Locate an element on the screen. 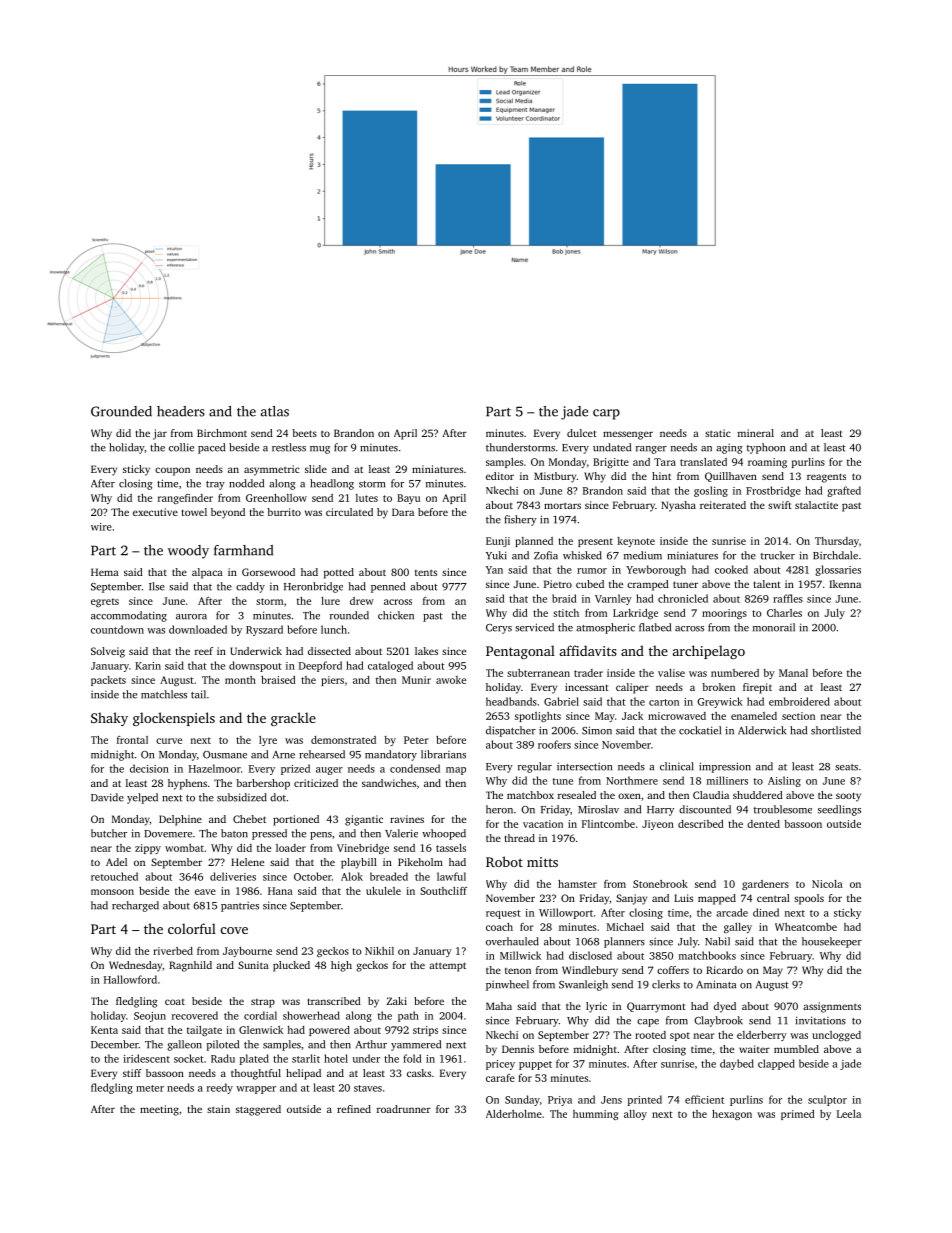 The width and height of the screenshot is (952, 1233). mineral is located at coordinates (756, 433).
